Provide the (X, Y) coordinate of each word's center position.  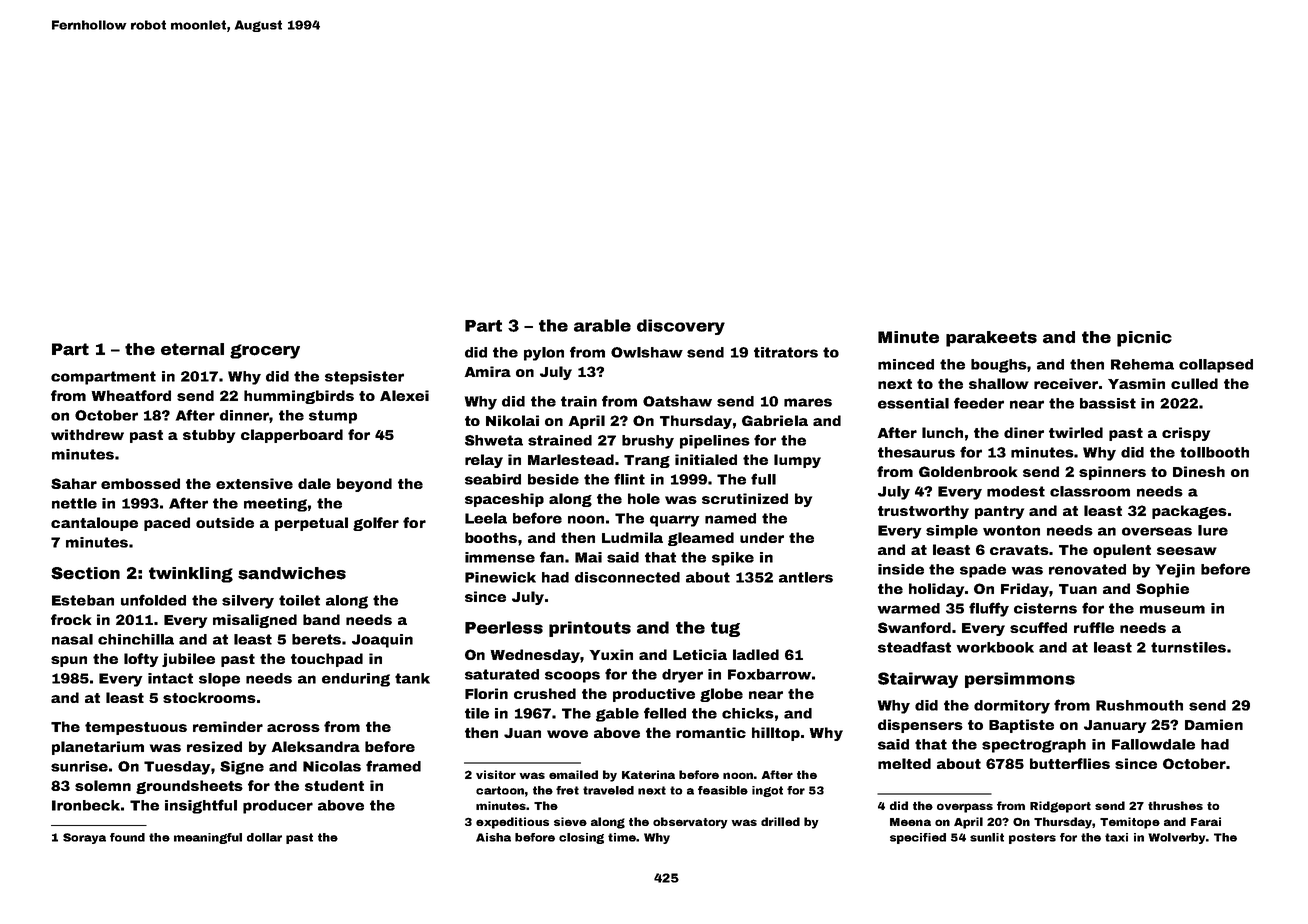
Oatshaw (677, 401)
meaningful (208, 838)
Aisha (493, 837)
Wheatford (131, 395)
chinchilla (136, 639)
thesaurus (916, 452)
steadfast (914, 647)
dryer (682, 676)
